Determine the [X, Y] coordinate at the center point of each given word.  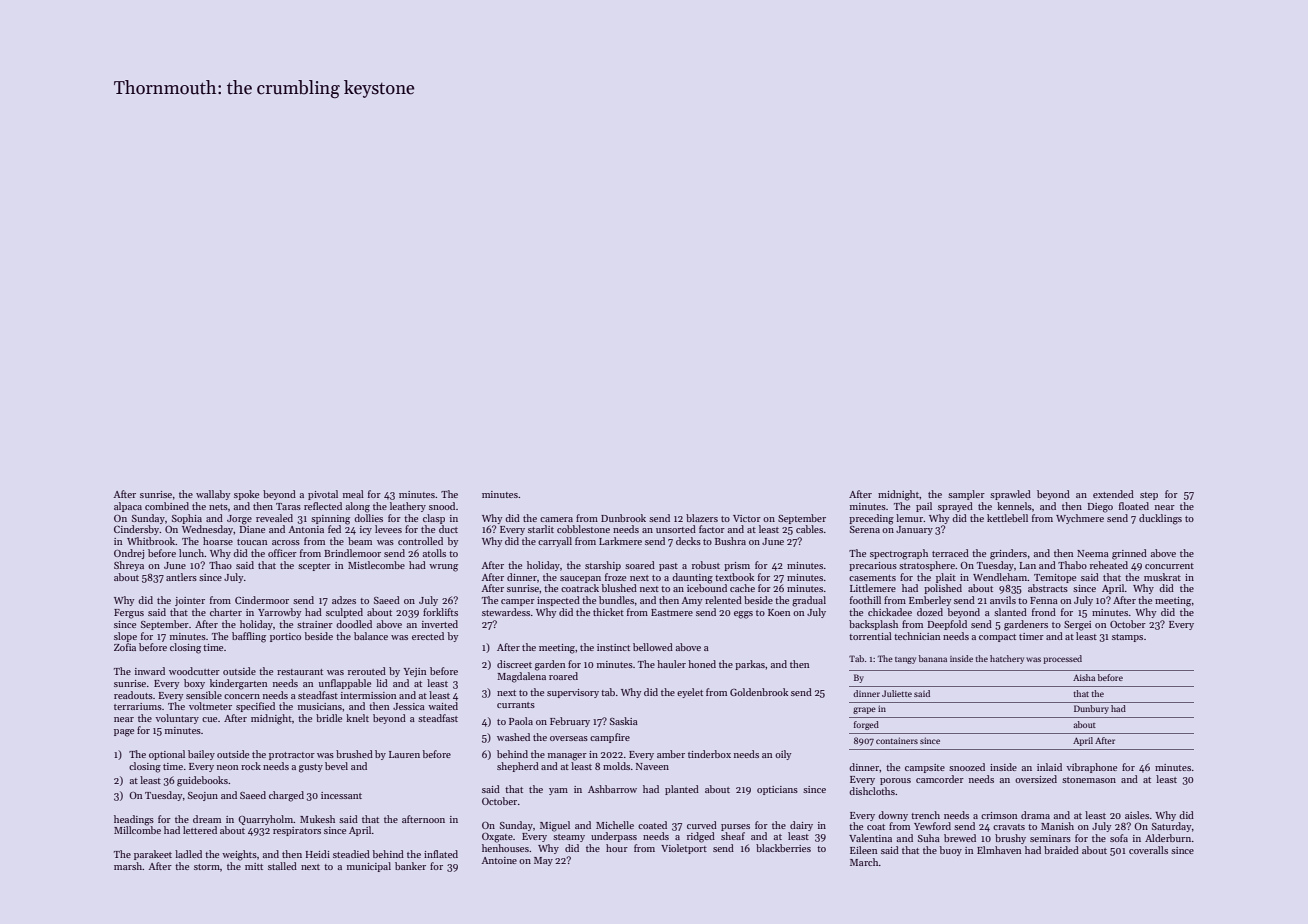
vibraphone [1091, 768]
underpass [614, 837]
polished [943, 589]
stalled [282, 866]
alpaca [128, 507]
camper [518, 602]
